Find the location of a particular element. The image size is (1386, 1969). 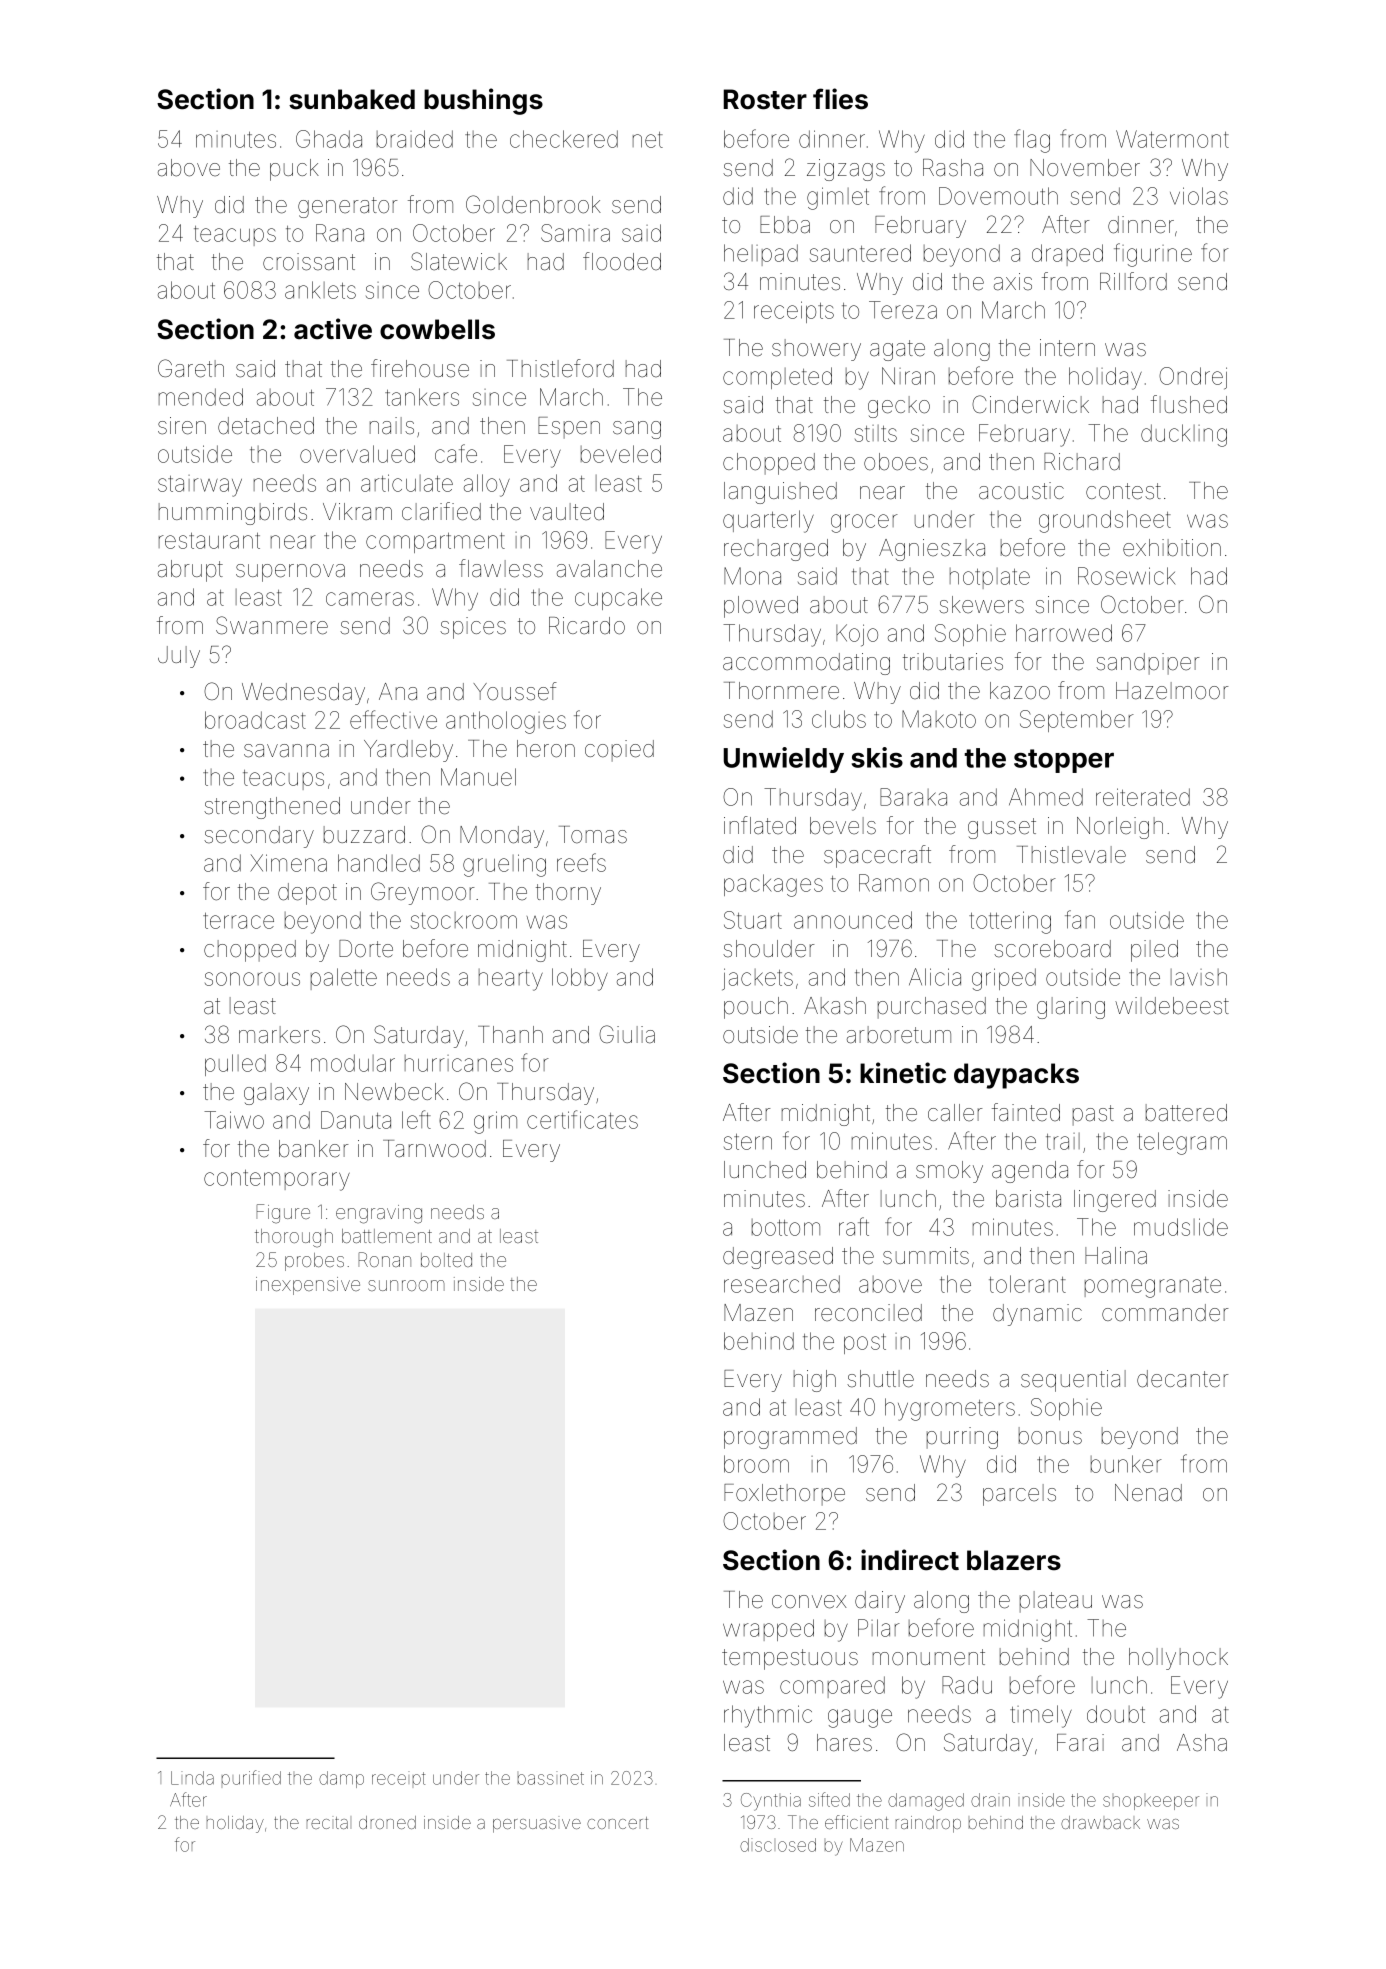

Roster is located at coordinates (765, 99).
